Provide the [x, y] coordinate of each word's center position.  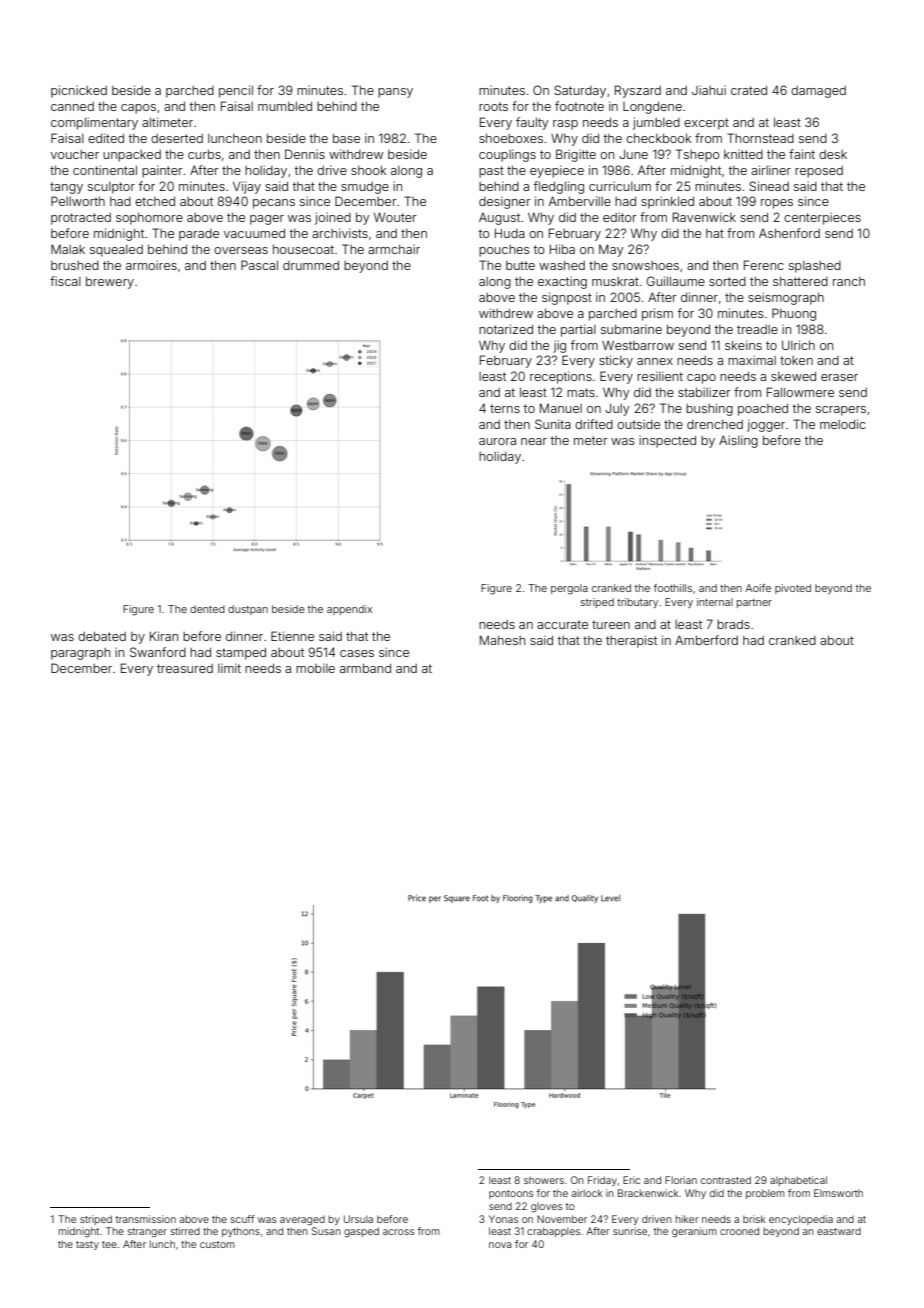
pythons [241, 1232]
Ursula [358, 1219]
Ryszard [638, 91]
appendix [349, 610]
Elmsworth [838, 1193]
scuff [242, 1219]
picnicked [79, 91]
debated [102, 636]
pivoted [793, 589]
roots [493, 106]
